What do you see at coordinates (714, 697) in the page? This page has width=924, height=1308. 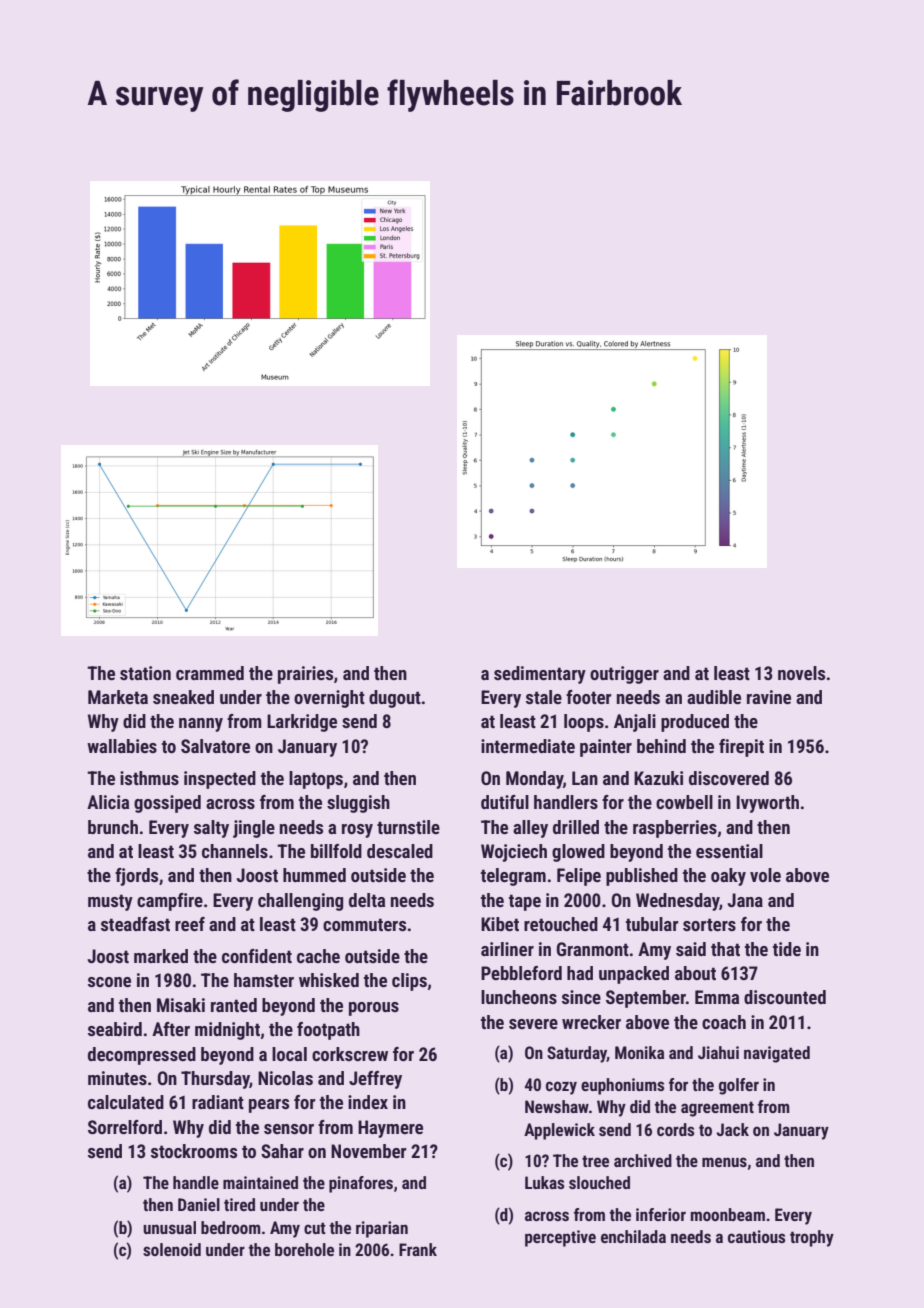 I see `audible` at bounding box center [714, 697].
